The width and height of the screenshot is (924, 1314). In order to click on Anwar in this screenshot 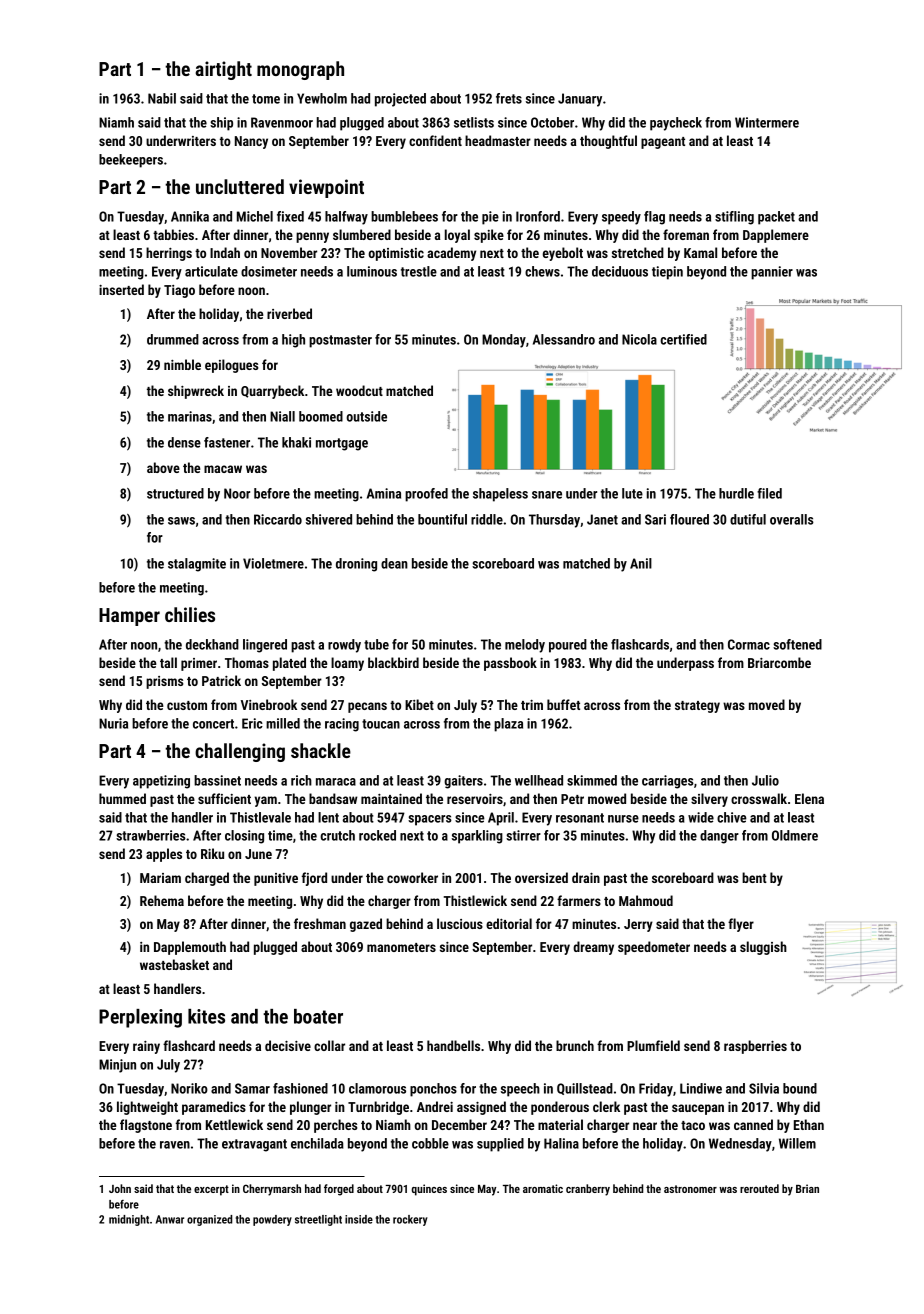, I will do `click(170, 1219)`.
